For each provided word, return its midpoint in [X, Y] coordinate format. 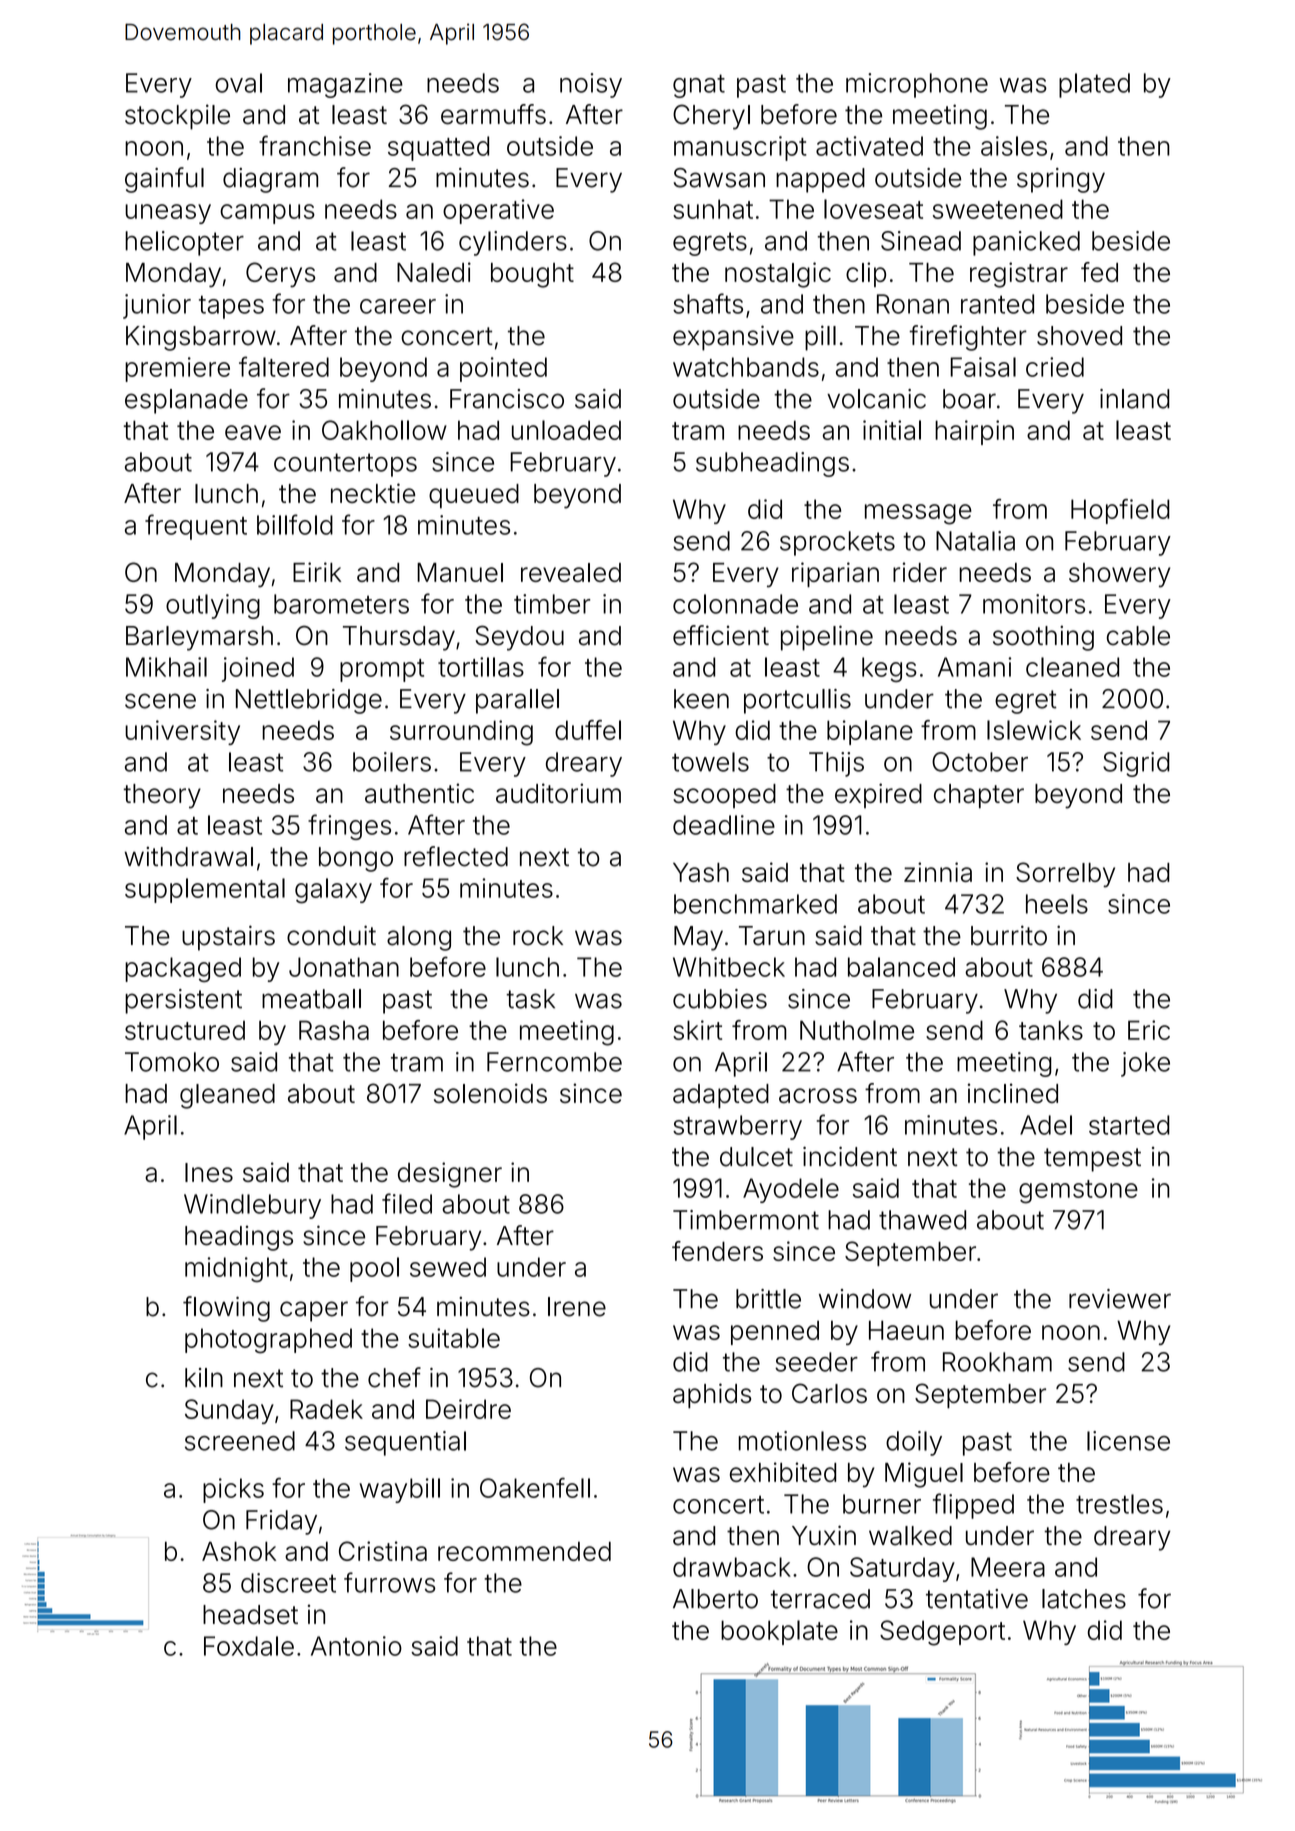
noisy [591, 85]
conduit [331, 935]
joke [1145, 1064]
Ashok [239, 1551]
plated [1094, 85]
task [530, 999]
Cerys [280, 275]
